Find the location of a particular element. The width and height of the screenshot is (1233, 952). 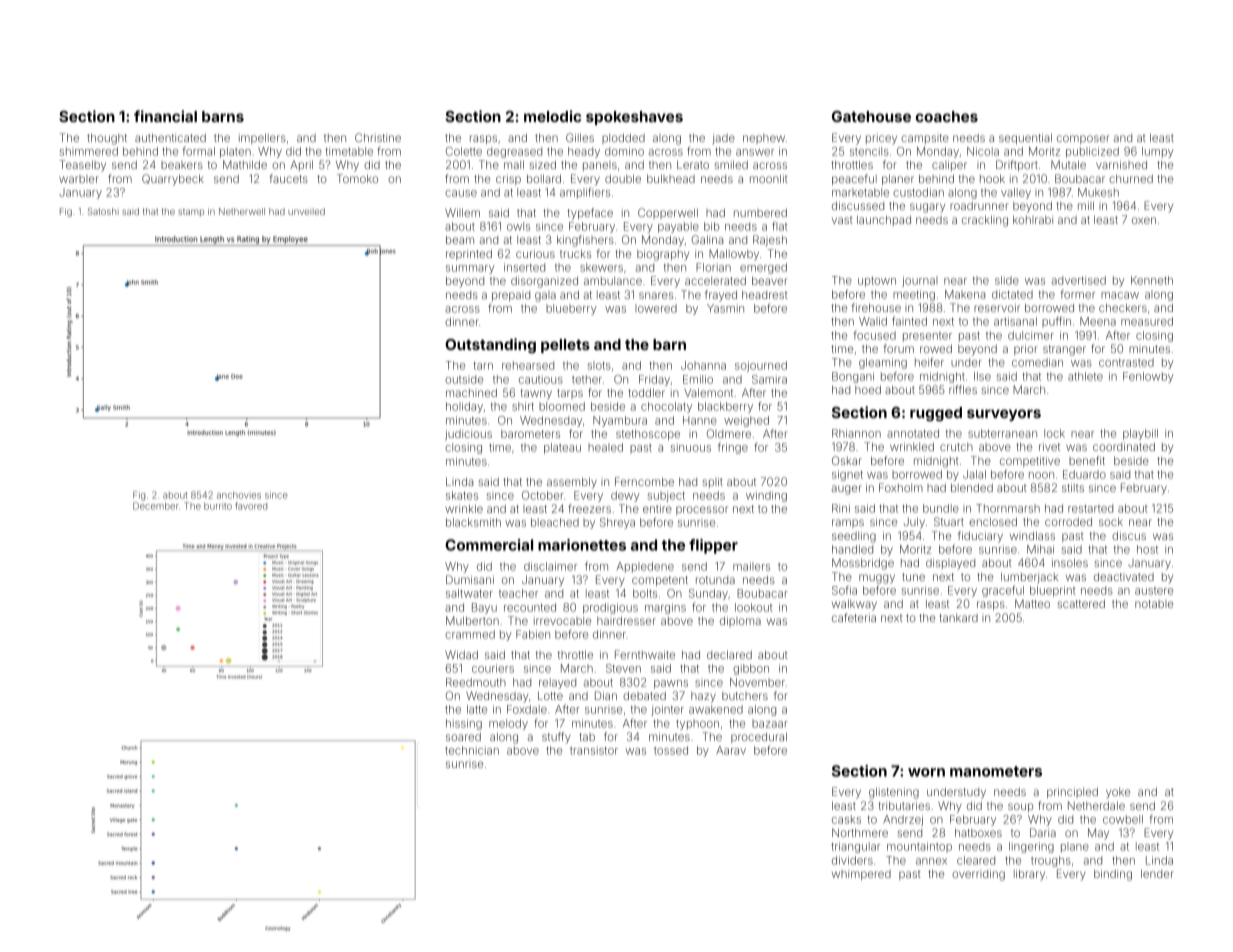

prodigious is located at coordinates (610, 608).
